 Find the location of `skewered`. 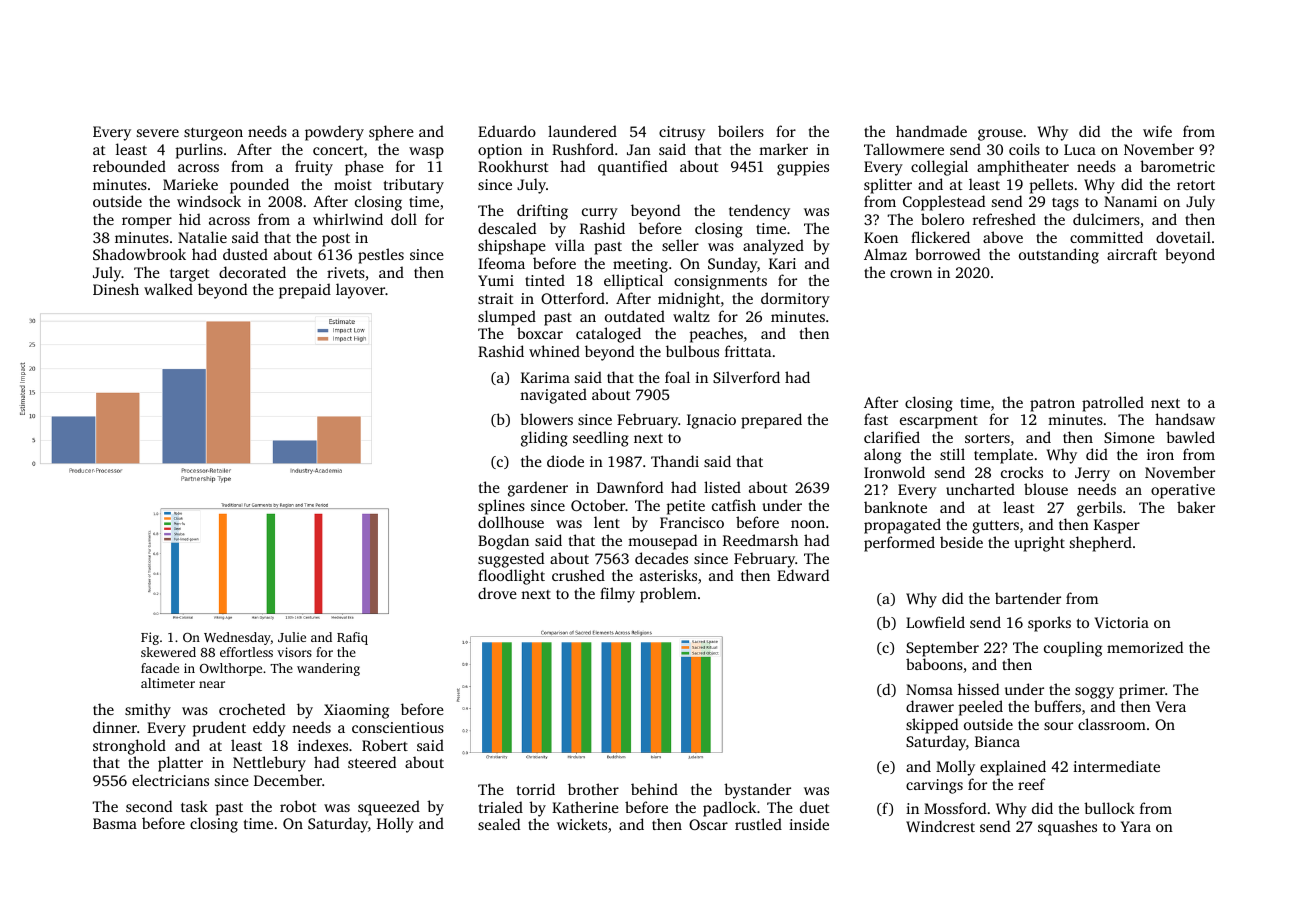

skewered is located at coordinates (168, 652).
